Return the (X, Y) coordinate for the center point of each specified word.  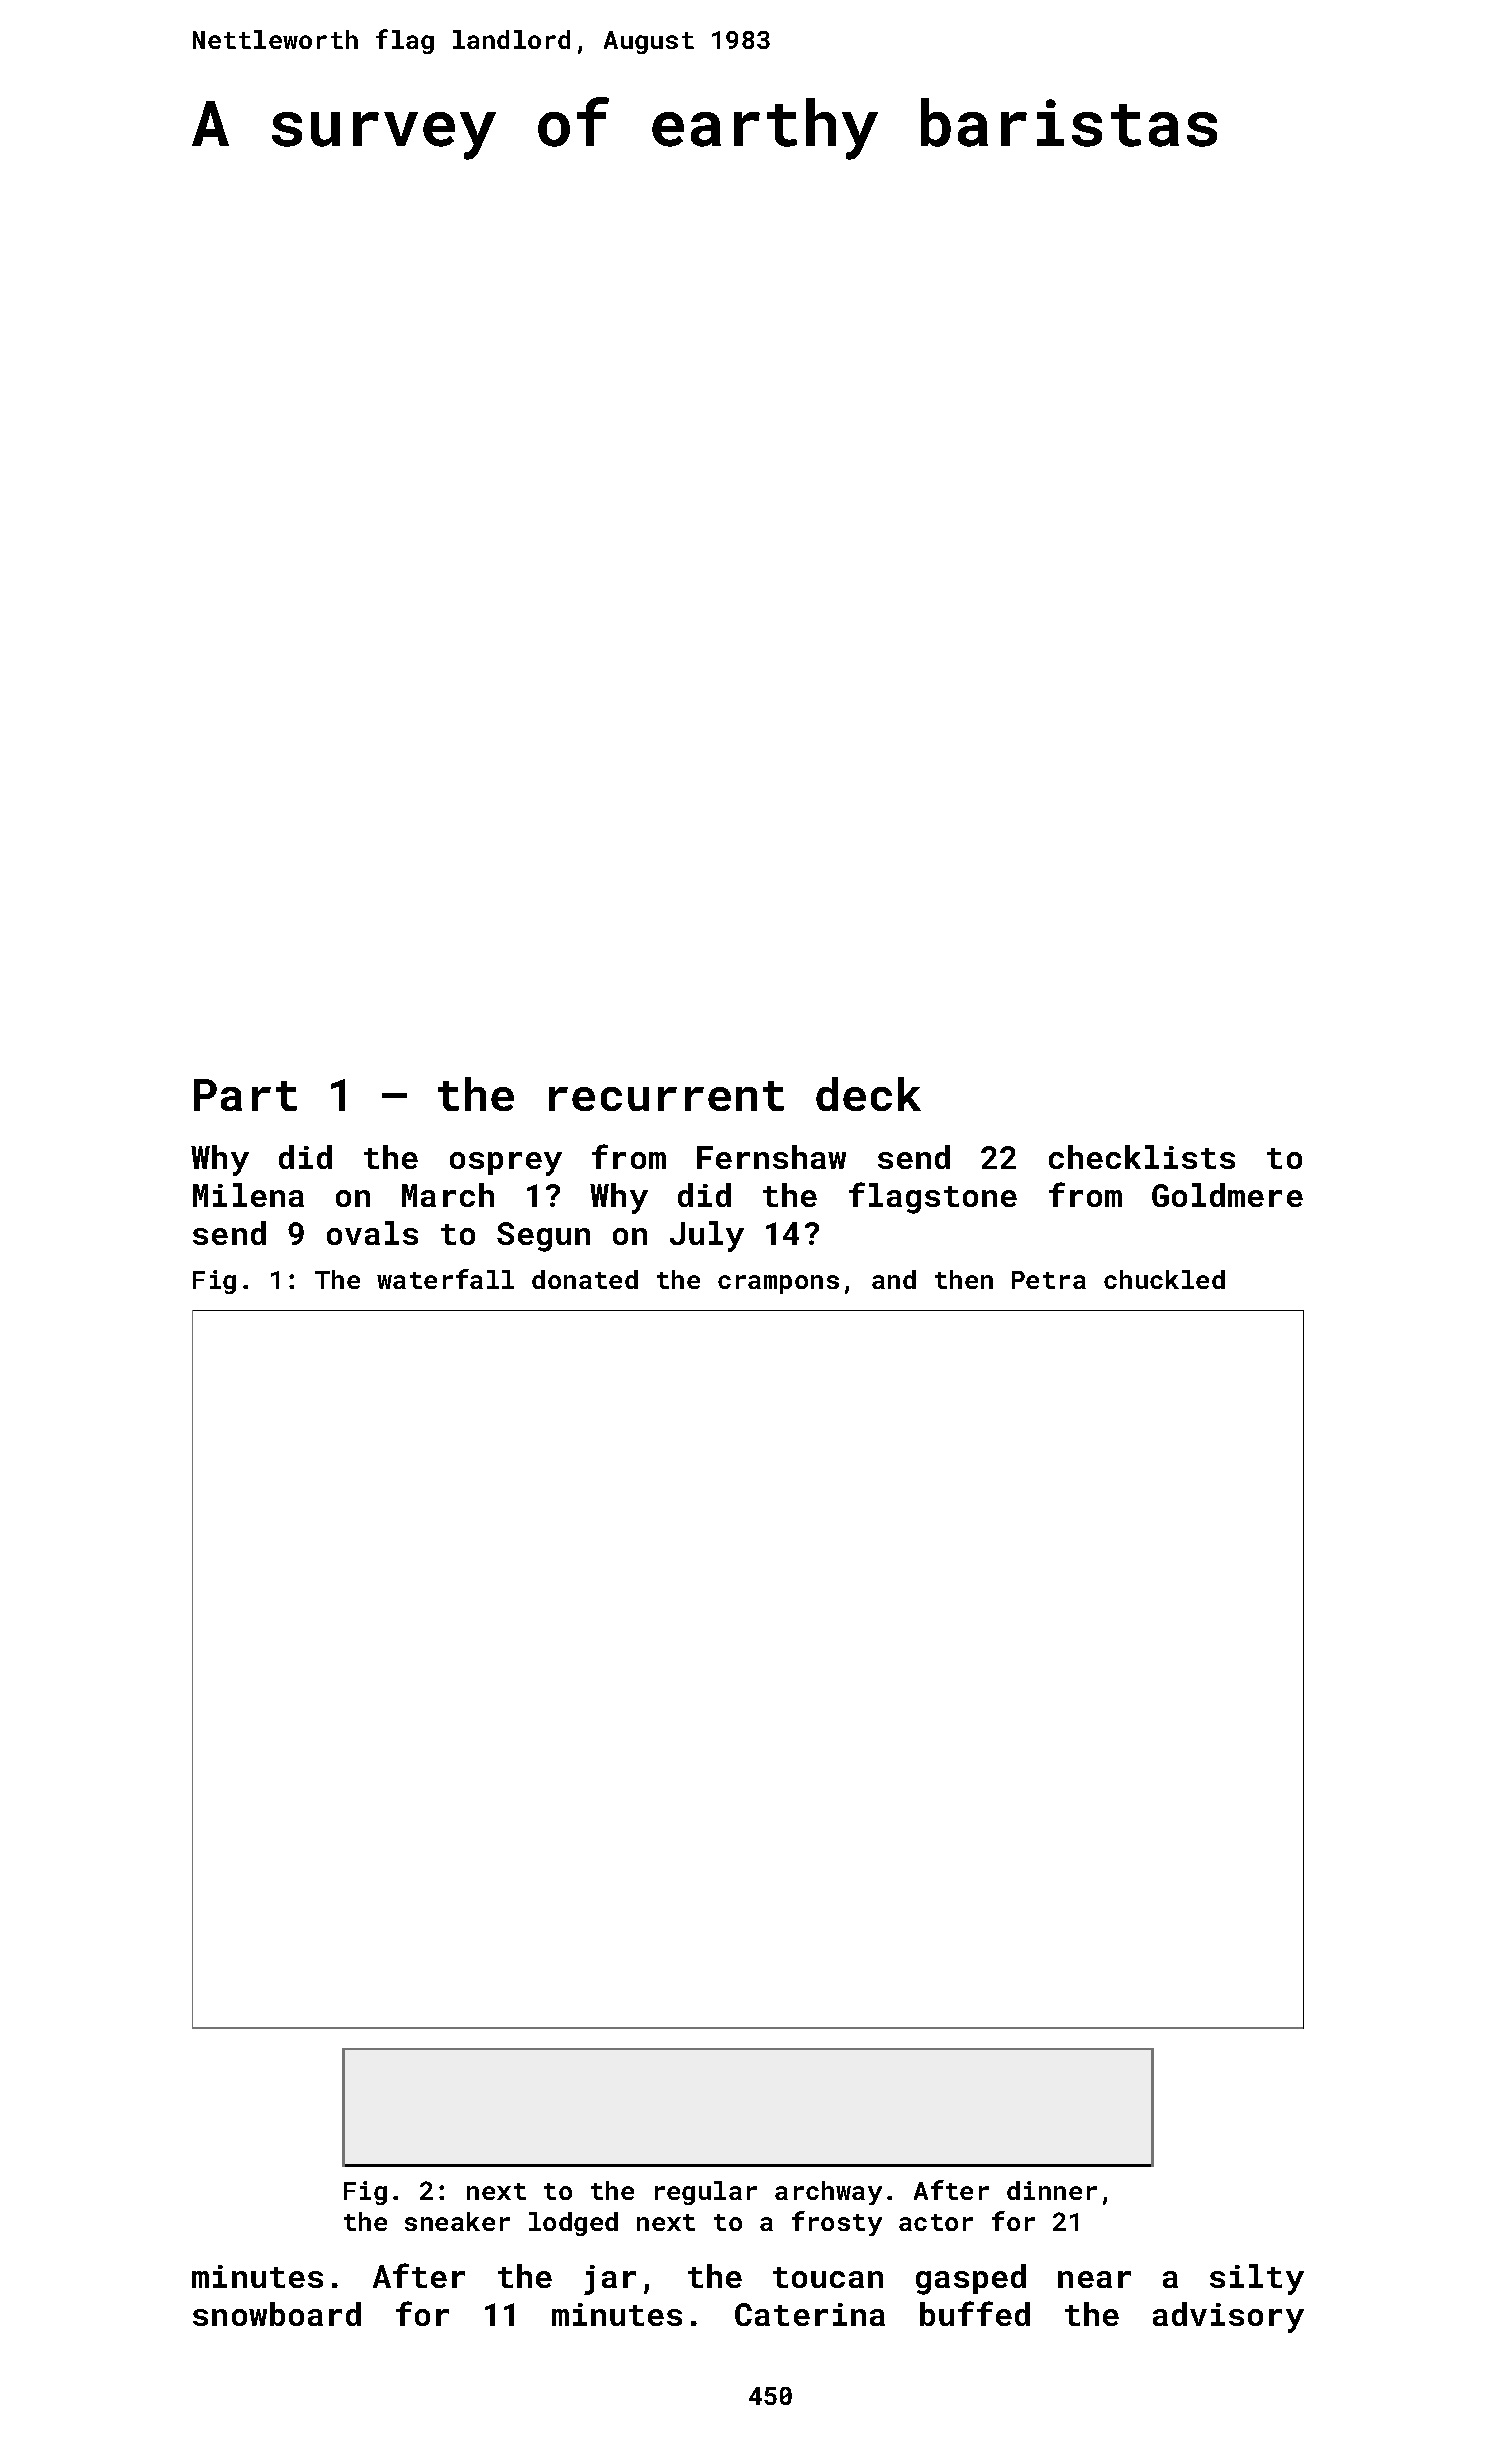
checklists (1142, 1157)
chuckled (1164, 1279)
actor (936, 2222)
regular (706, 2193)
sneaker (457, 2221)
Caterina (810, 2314)
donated (585, 1279)
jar (610, 2280)
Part (245, 1095)
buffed (975, 2313)
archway (828, 2193)
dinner (1052, 2190)
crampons (778, 1284)
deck (868, 1094)
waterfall (445, 1279)
